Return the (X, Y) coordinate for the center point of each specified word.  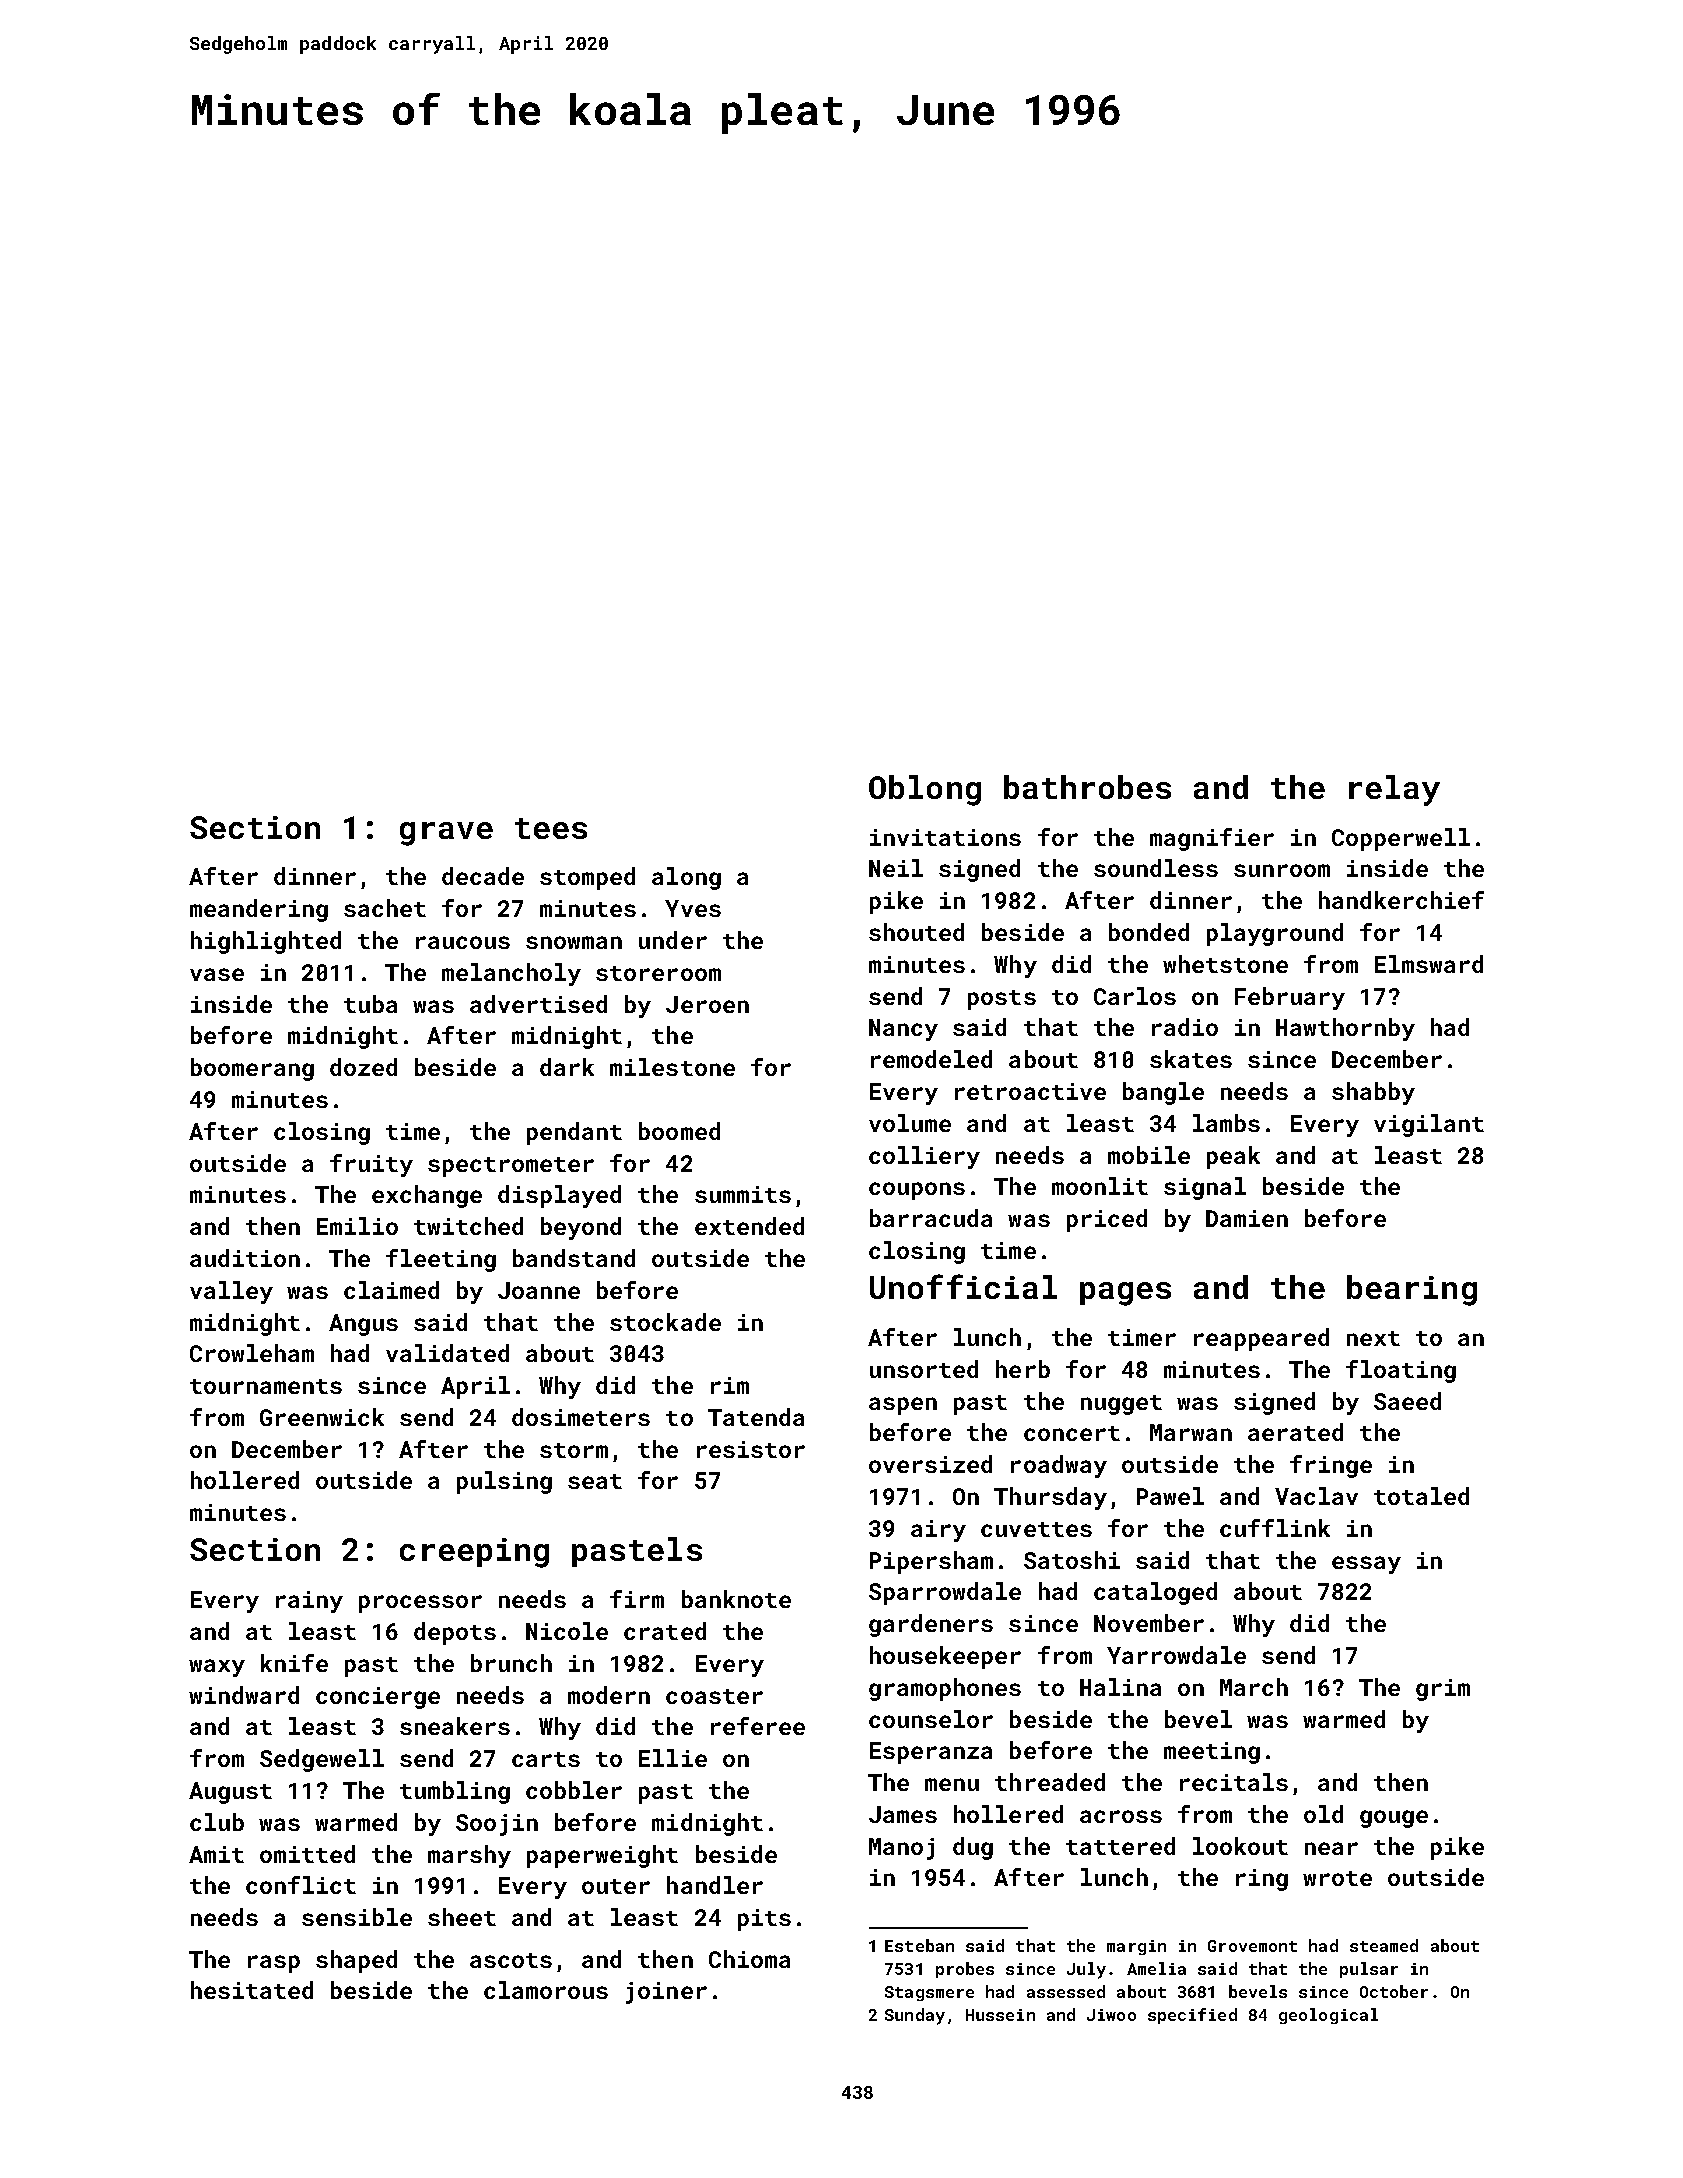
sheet (462, 1917)
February (1290, 998)
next (1373, 1338)
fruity (371, 1165)
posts (1002, 1000)
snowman (574, 942)
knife (294, 1663)
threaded (1050, 1782)
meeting (1212, 1753)
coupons (917, 1191)
